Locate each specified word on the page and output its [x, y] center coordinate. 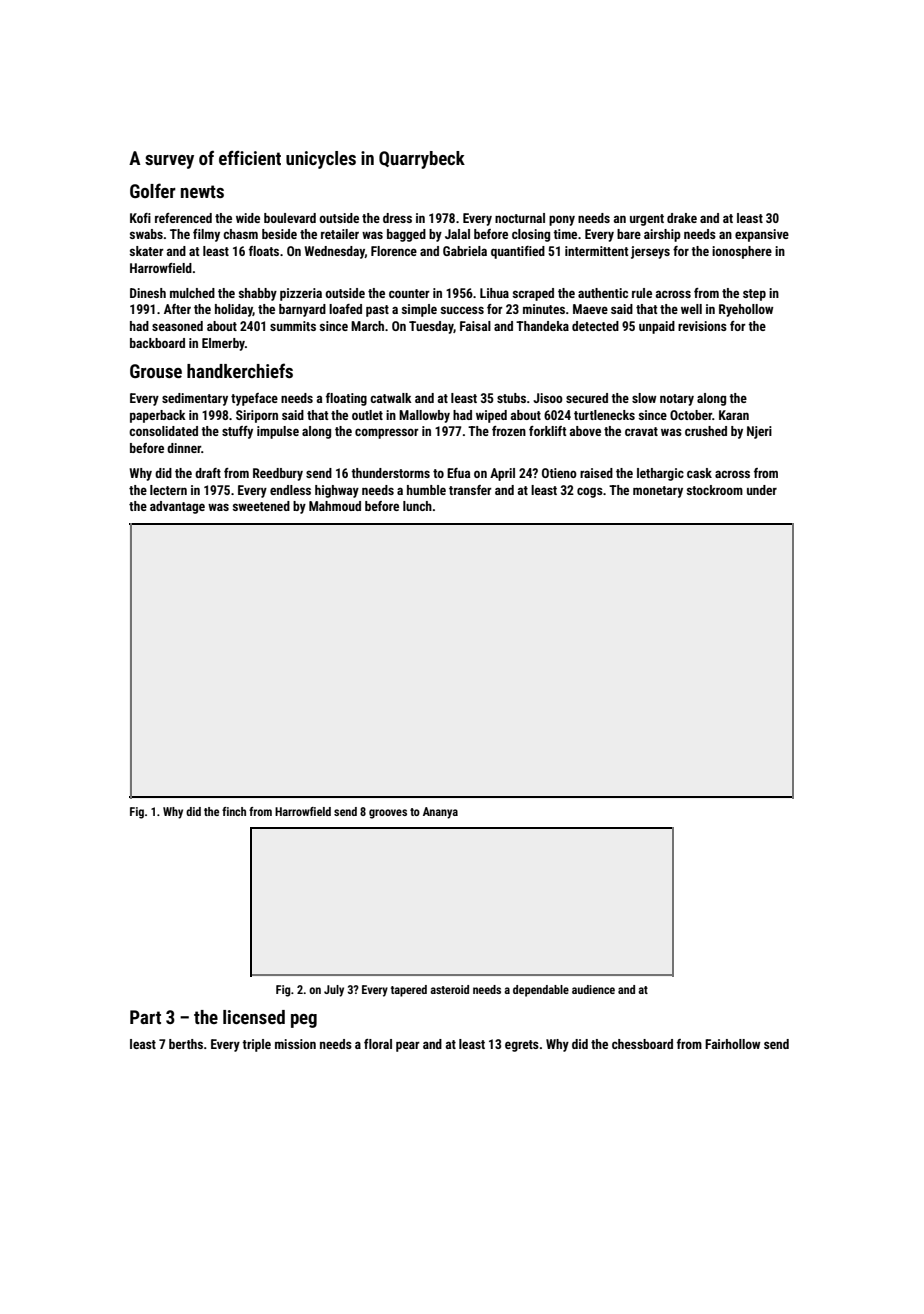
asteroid [449, 989]
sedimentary [195, 399]
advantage [177, 507]
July [334, 991]
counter [409, 293]
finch [234, 811]
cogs [590, 492]
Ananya [440, 813]
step [754, 295]
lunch [417, 506]
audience [593, 989]
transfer [470, 490]
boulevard [290, 218]
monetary [658, 492]
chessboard [642, 1044]
